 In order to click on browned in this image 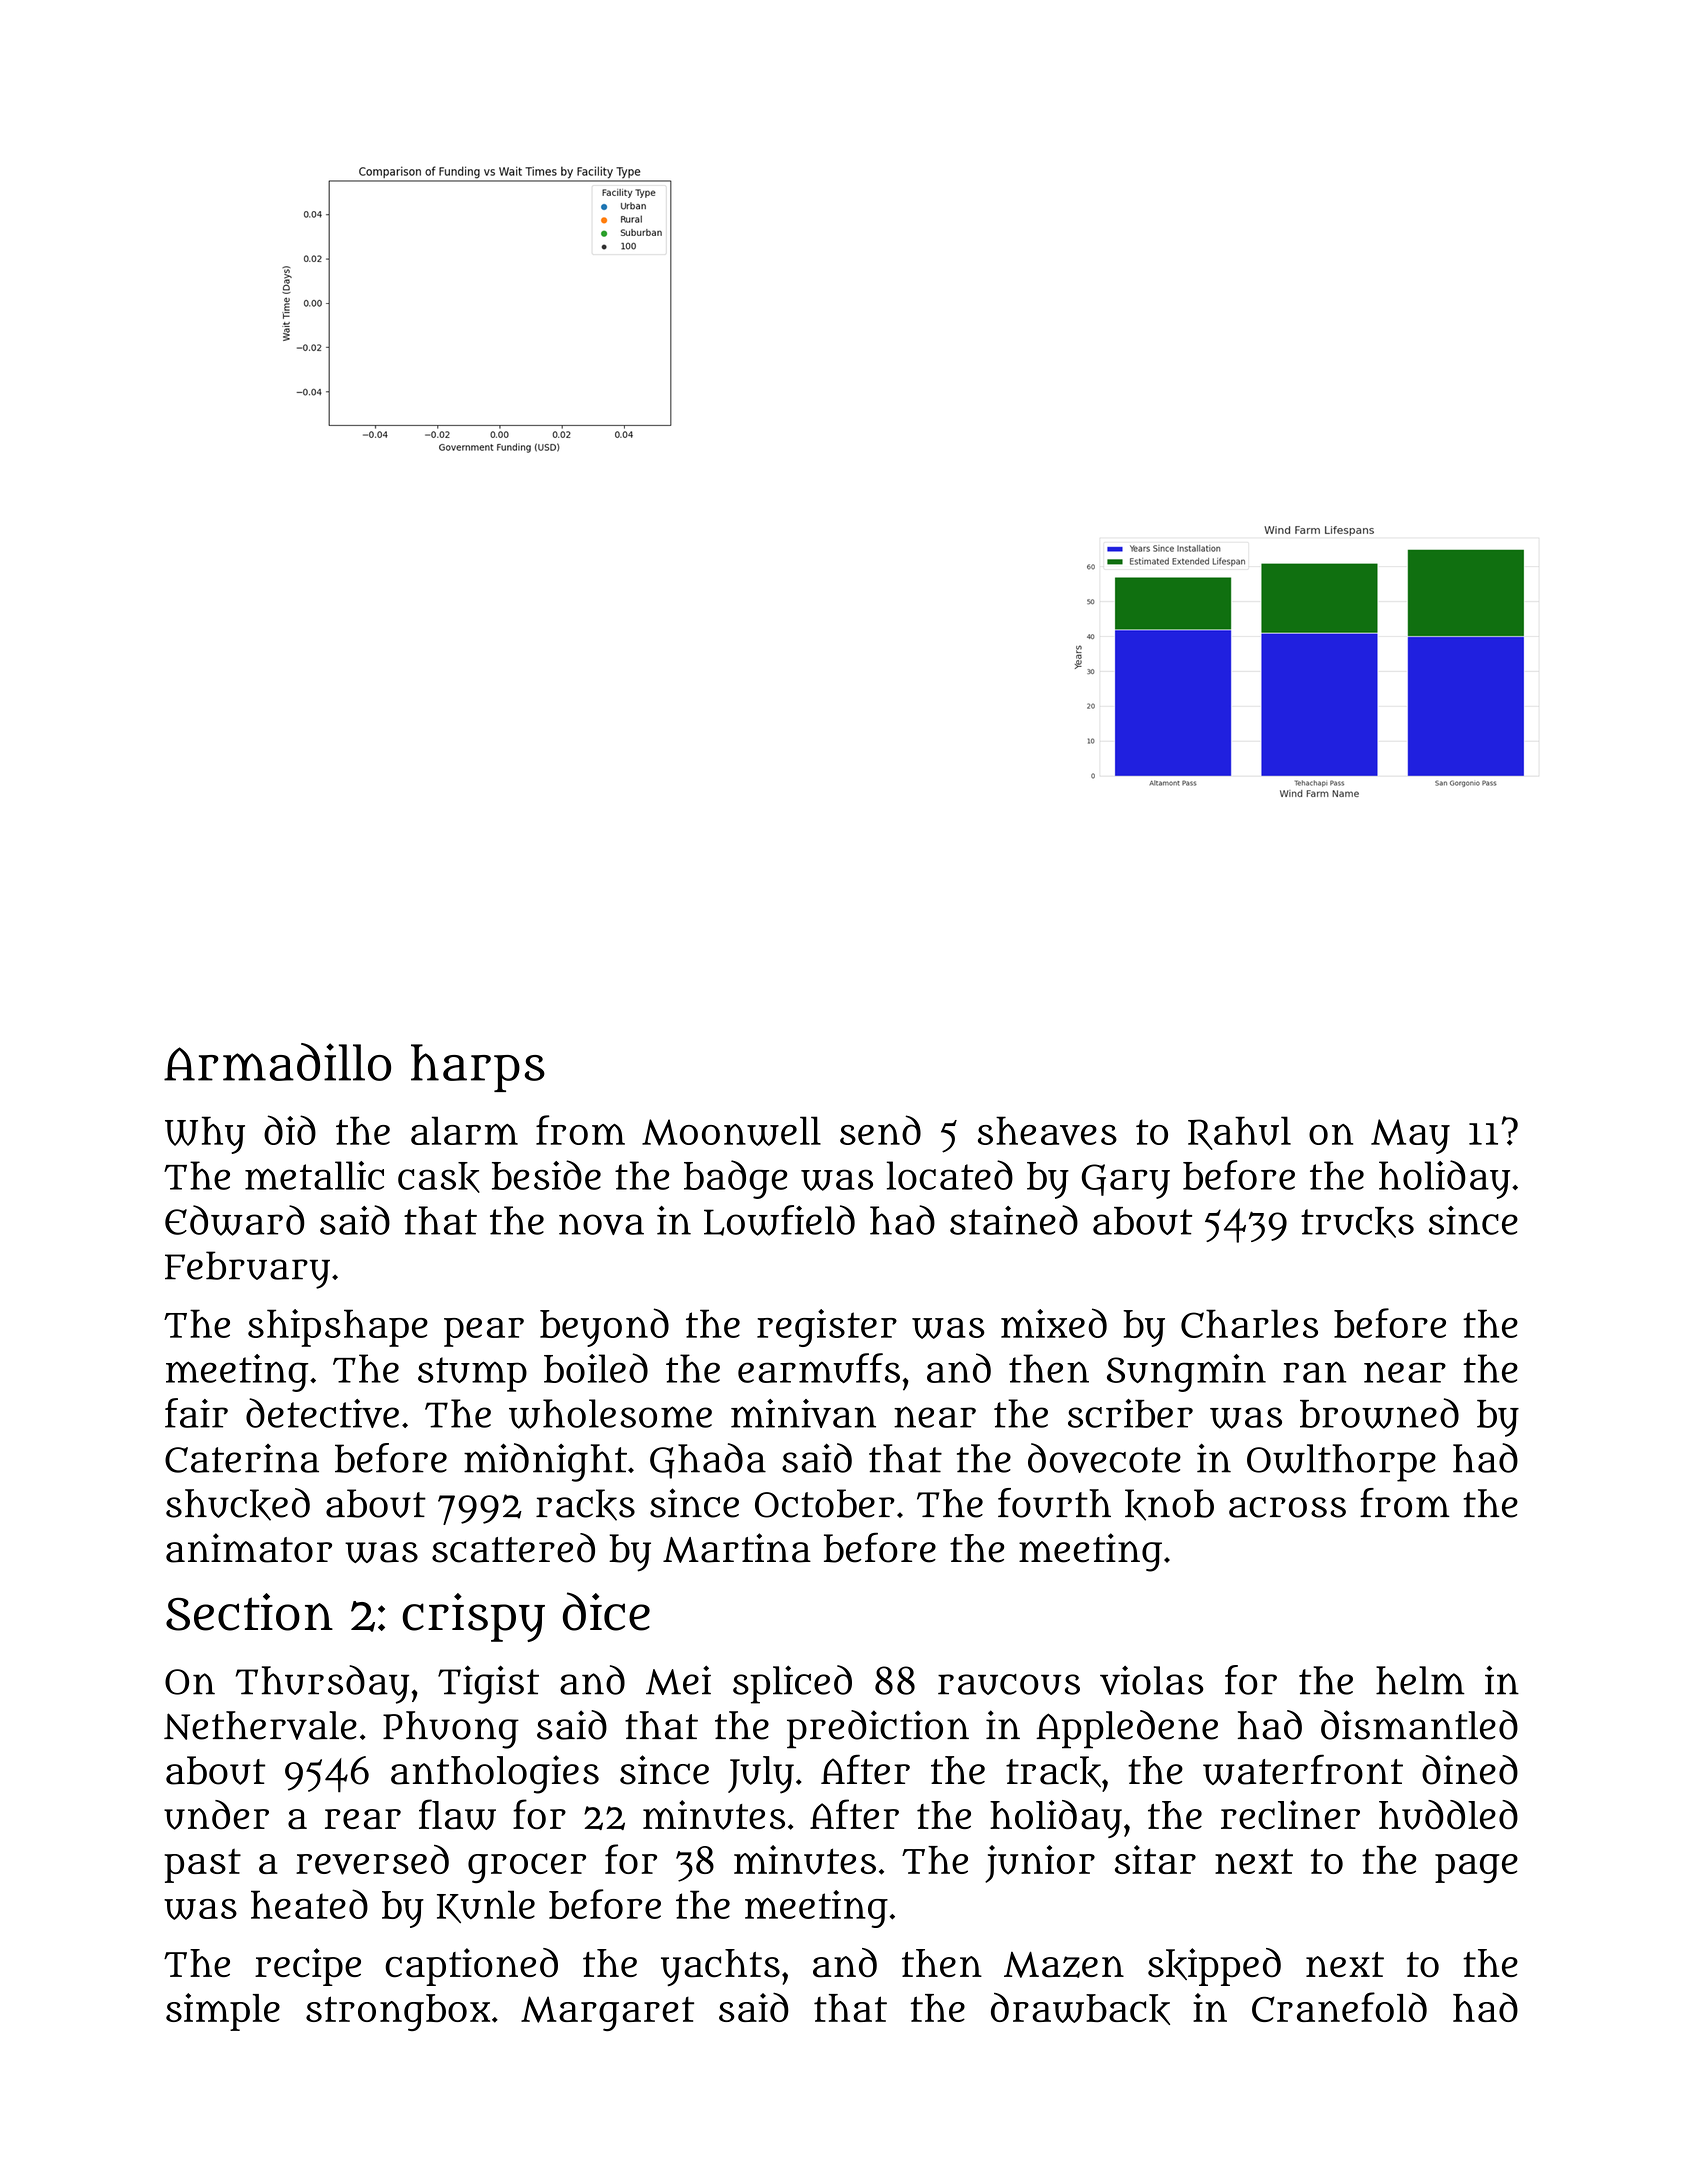, I will do `click(1379, 1413)`.
